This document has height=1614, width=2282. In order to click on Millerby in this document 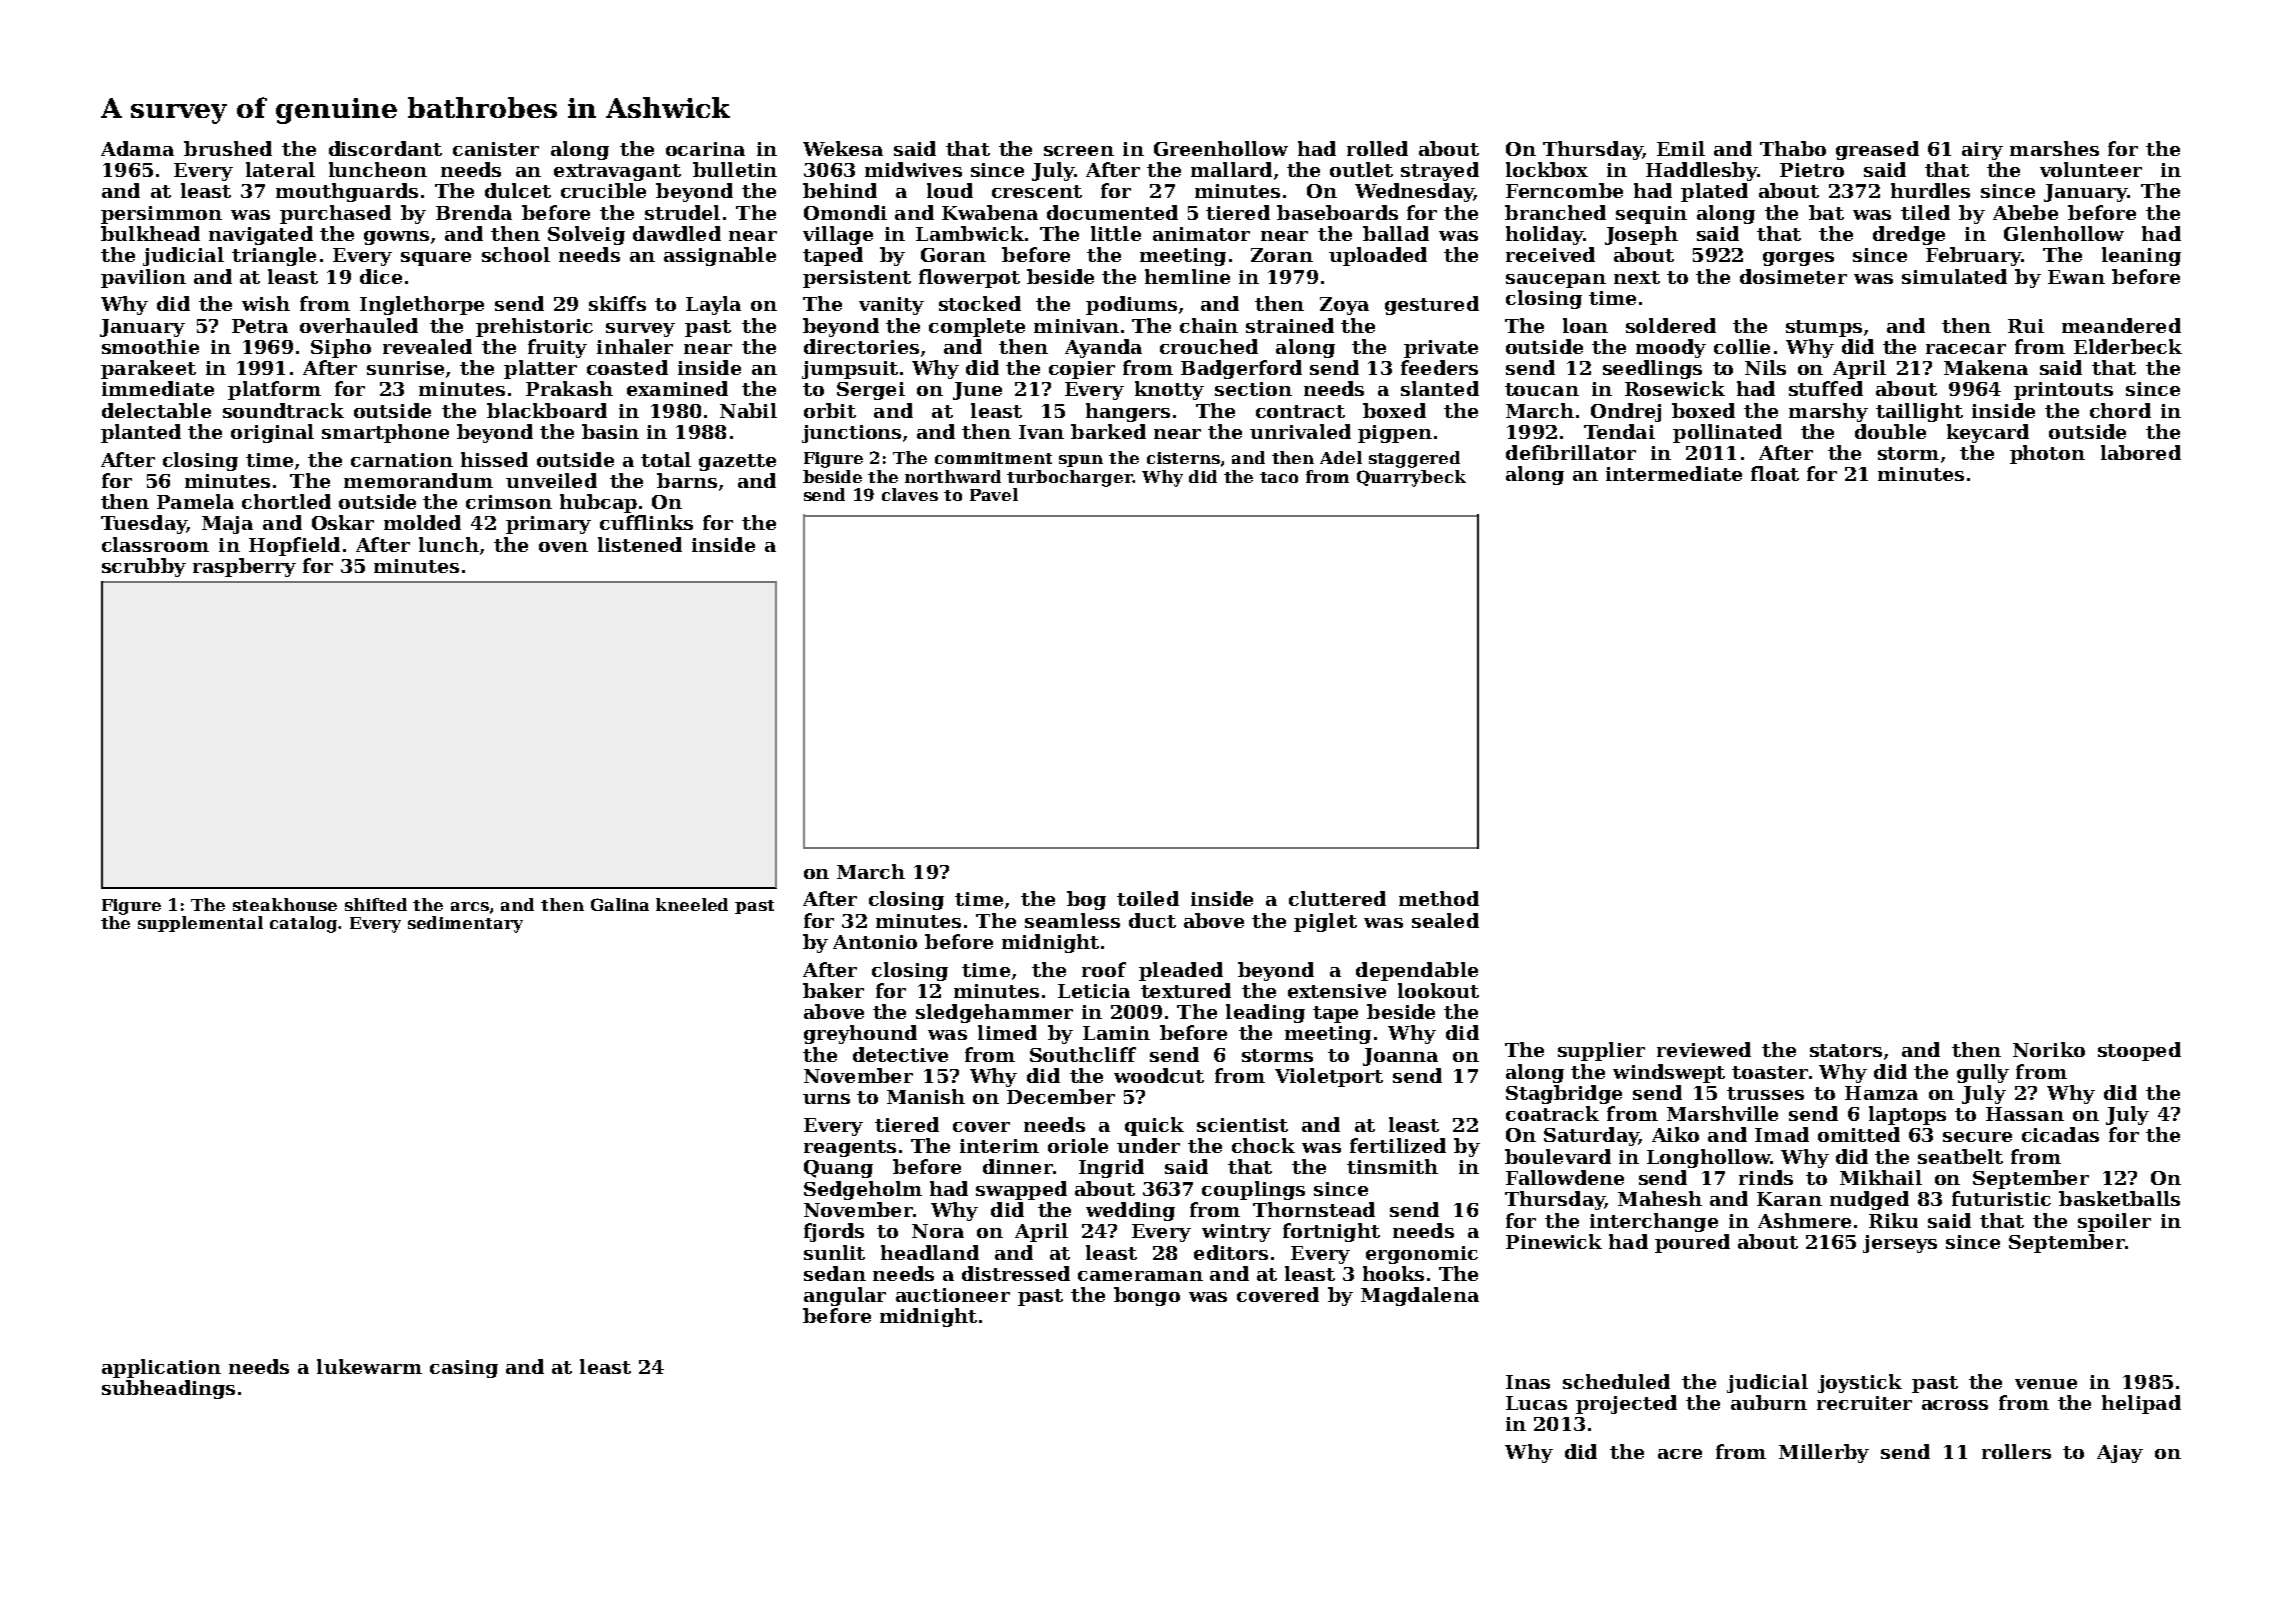, I will do `click(1824, 1453)`.
